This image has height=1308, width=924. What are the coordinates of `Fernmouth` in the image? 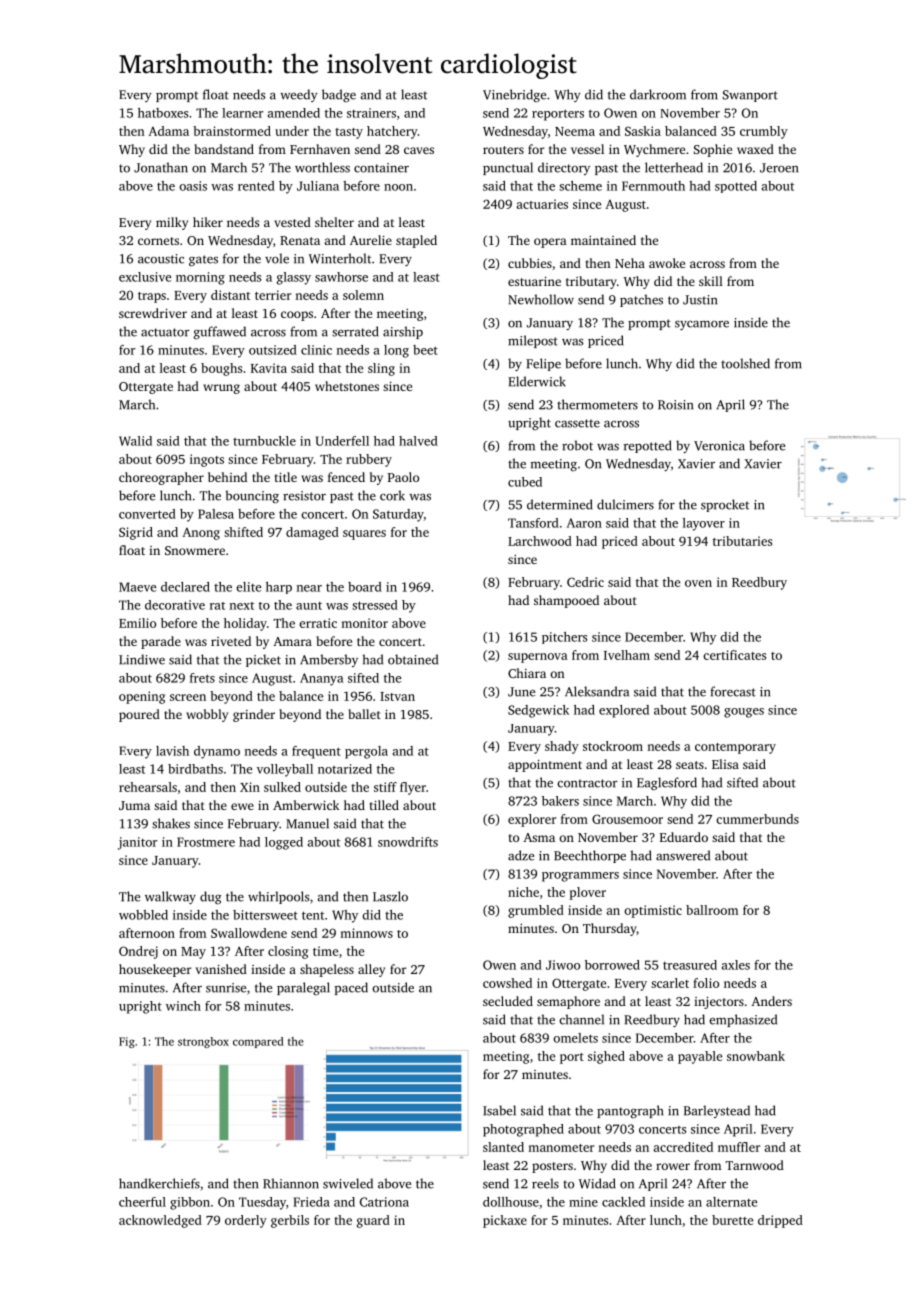 It's located at (653, 186).
